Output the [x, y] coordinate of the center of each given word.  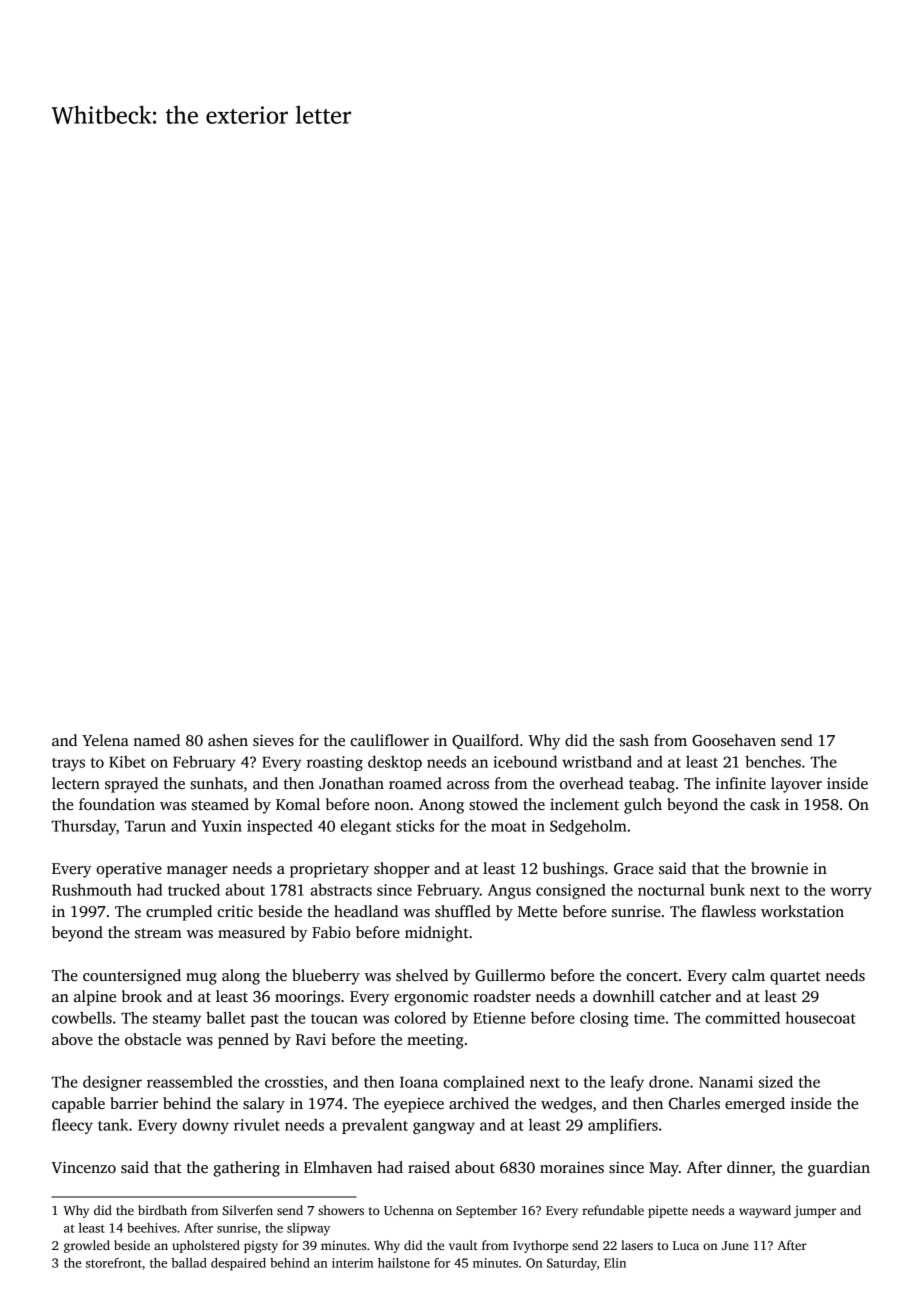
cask [765, 804]
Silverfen [248, 1210]
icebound [525, 761]
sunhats [216, 783]
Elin [615, 1263]
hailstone [404, 1263]
